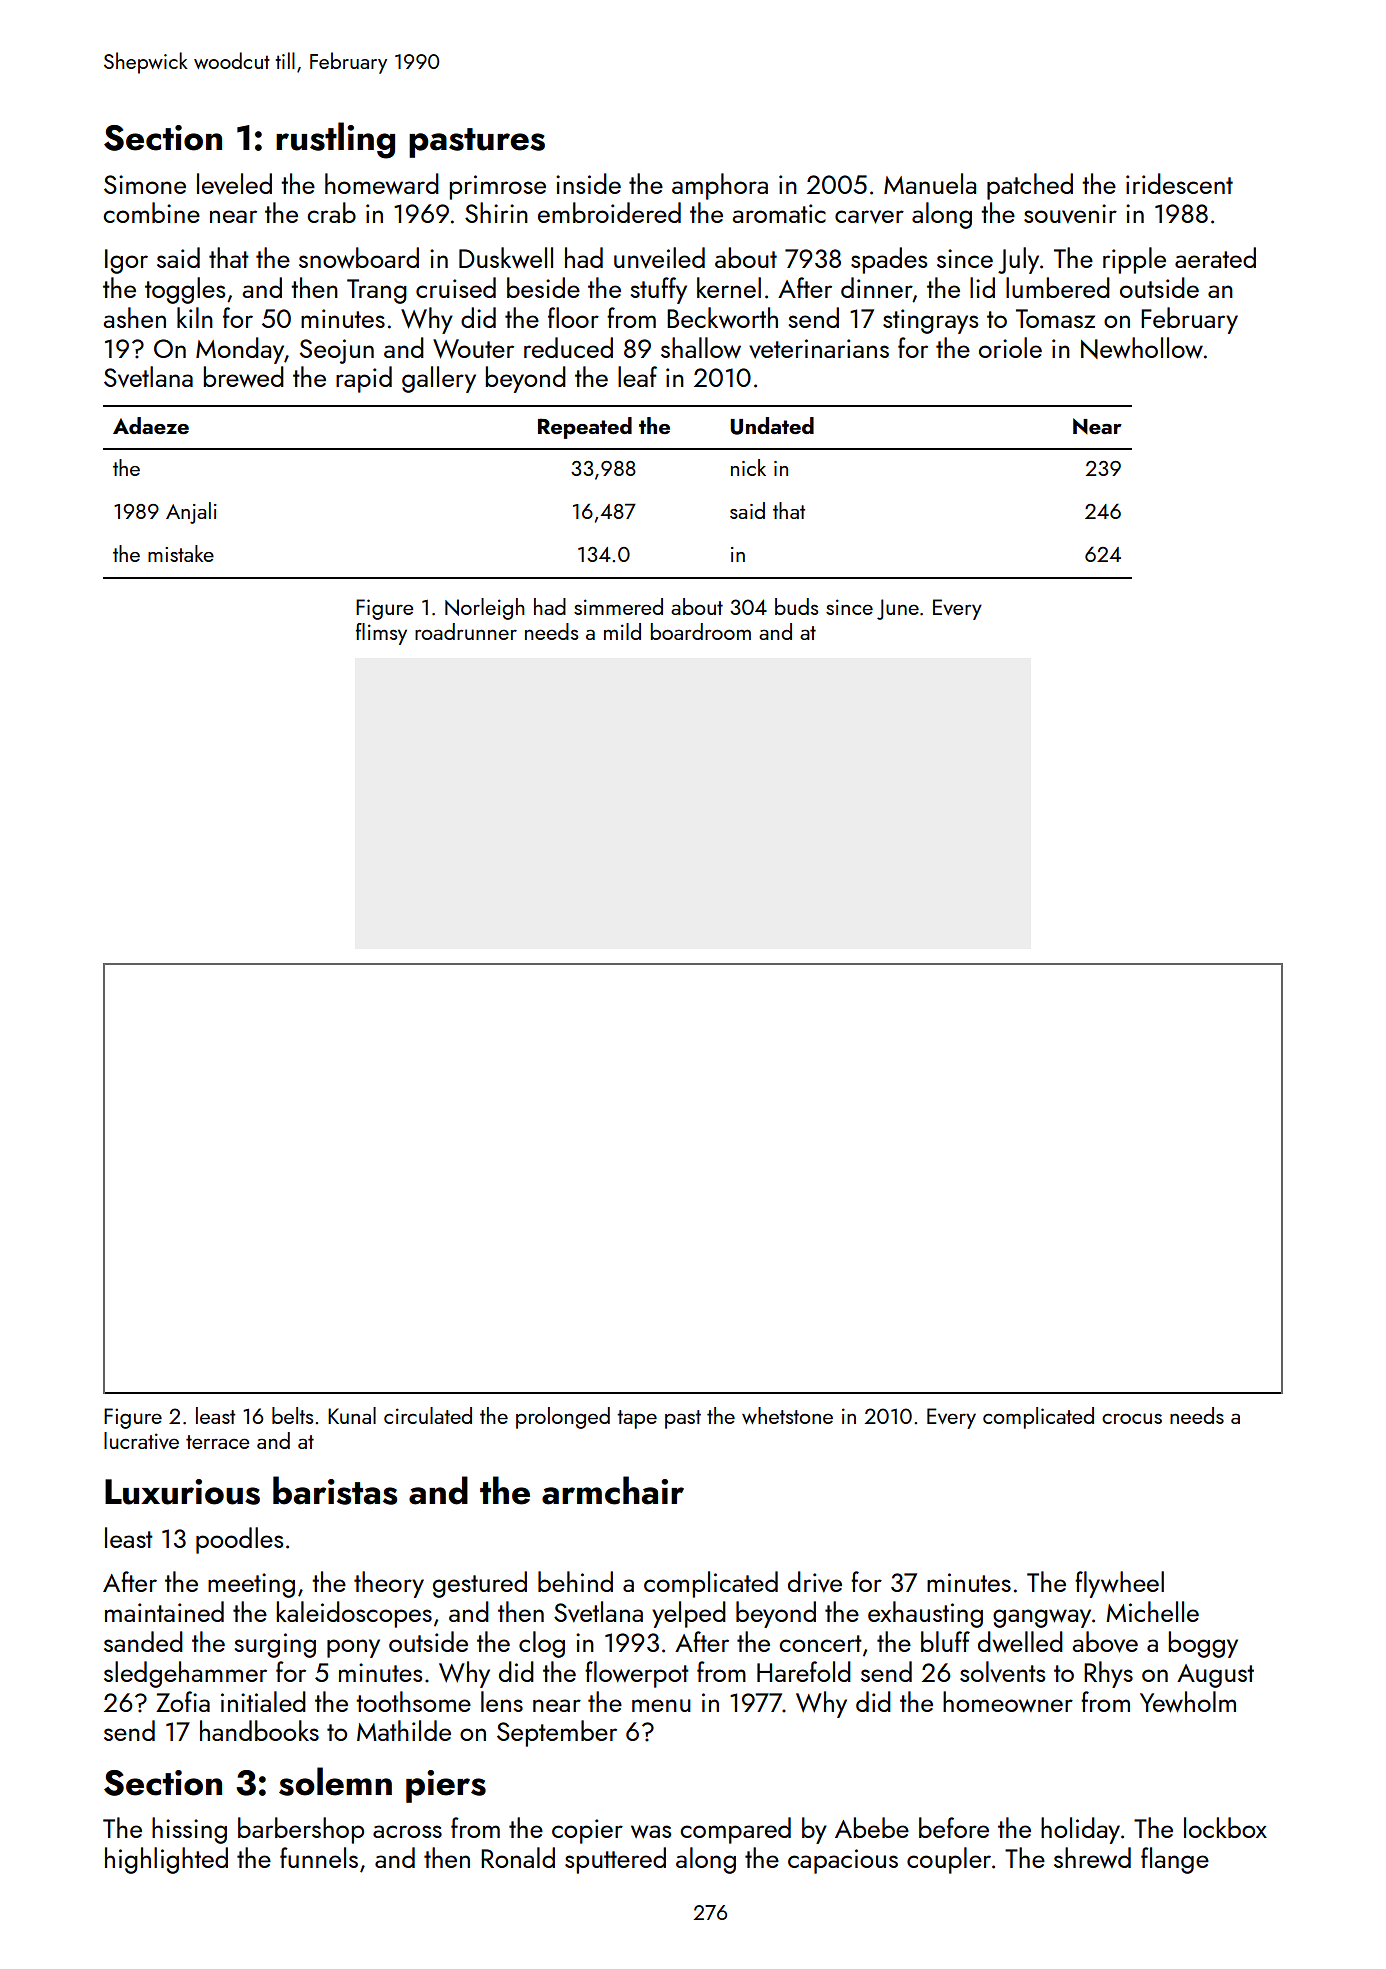  What do you see at coordinates (166, 1860) in the screenshot?
I see `highlighted` at bounding box center [166, 1860].
